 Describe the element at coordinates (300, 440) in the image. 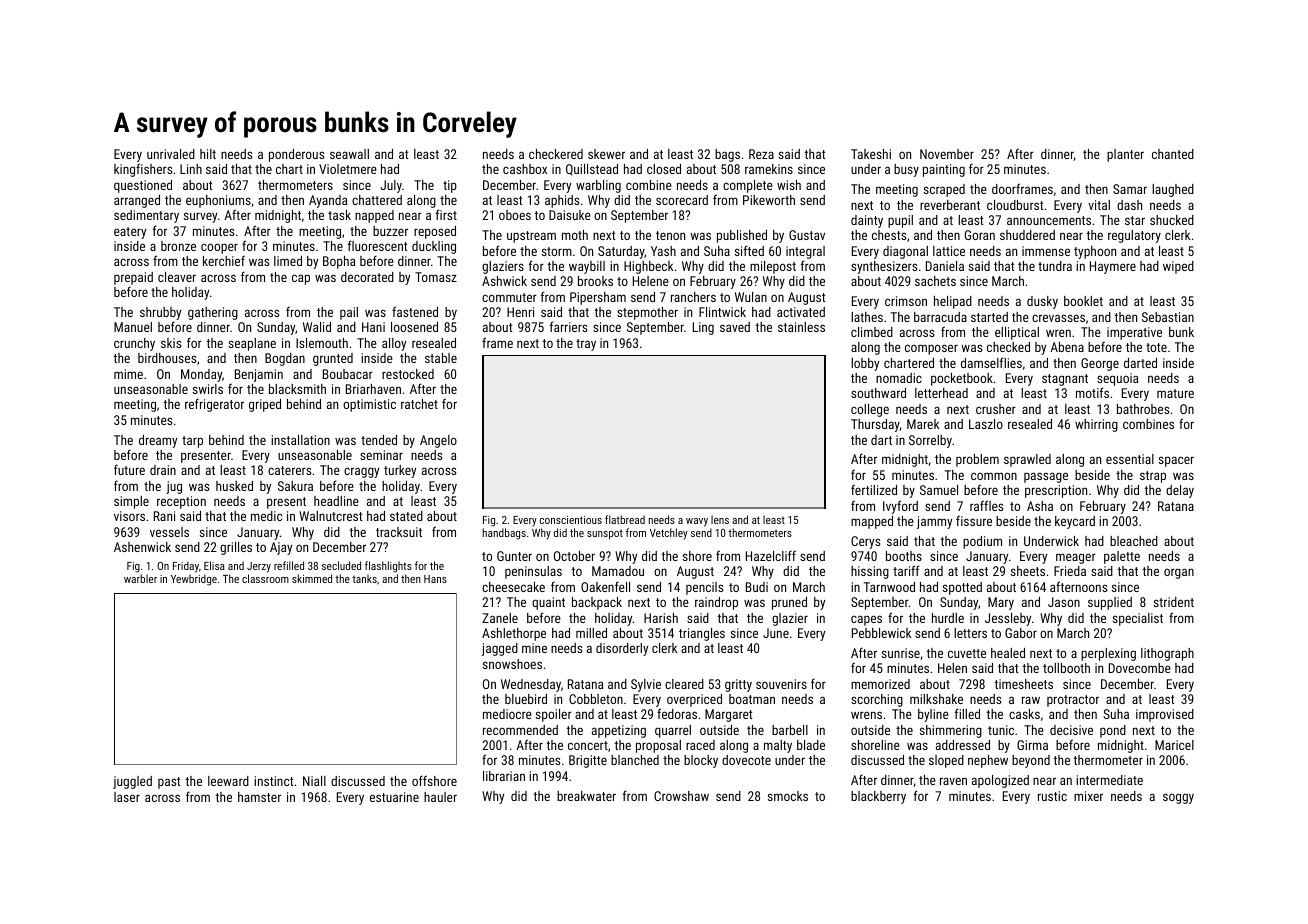

I see `installation` at that location.
